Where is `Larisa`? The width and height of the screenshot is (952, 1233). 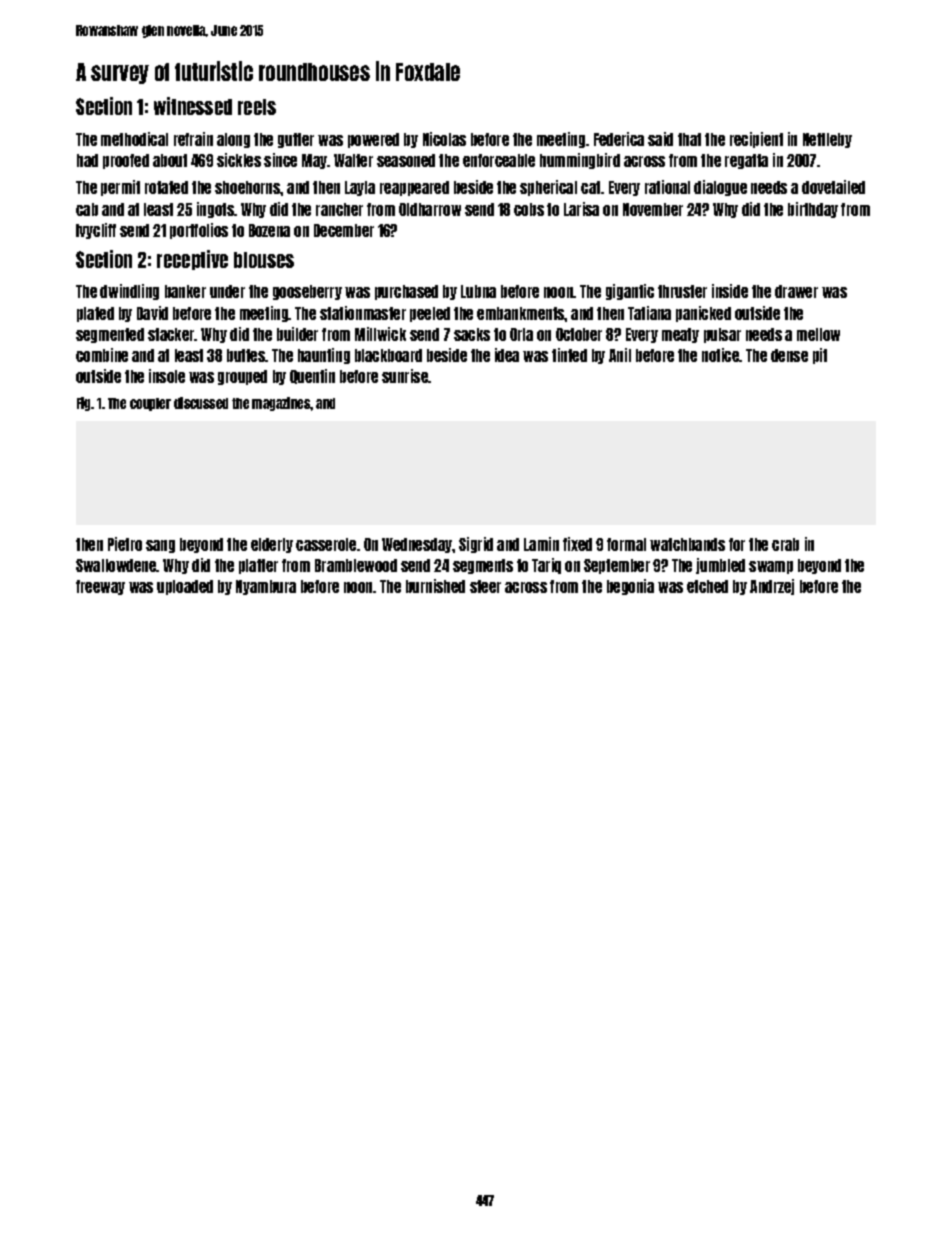
Larisa is located at coordinates (581, 209).
